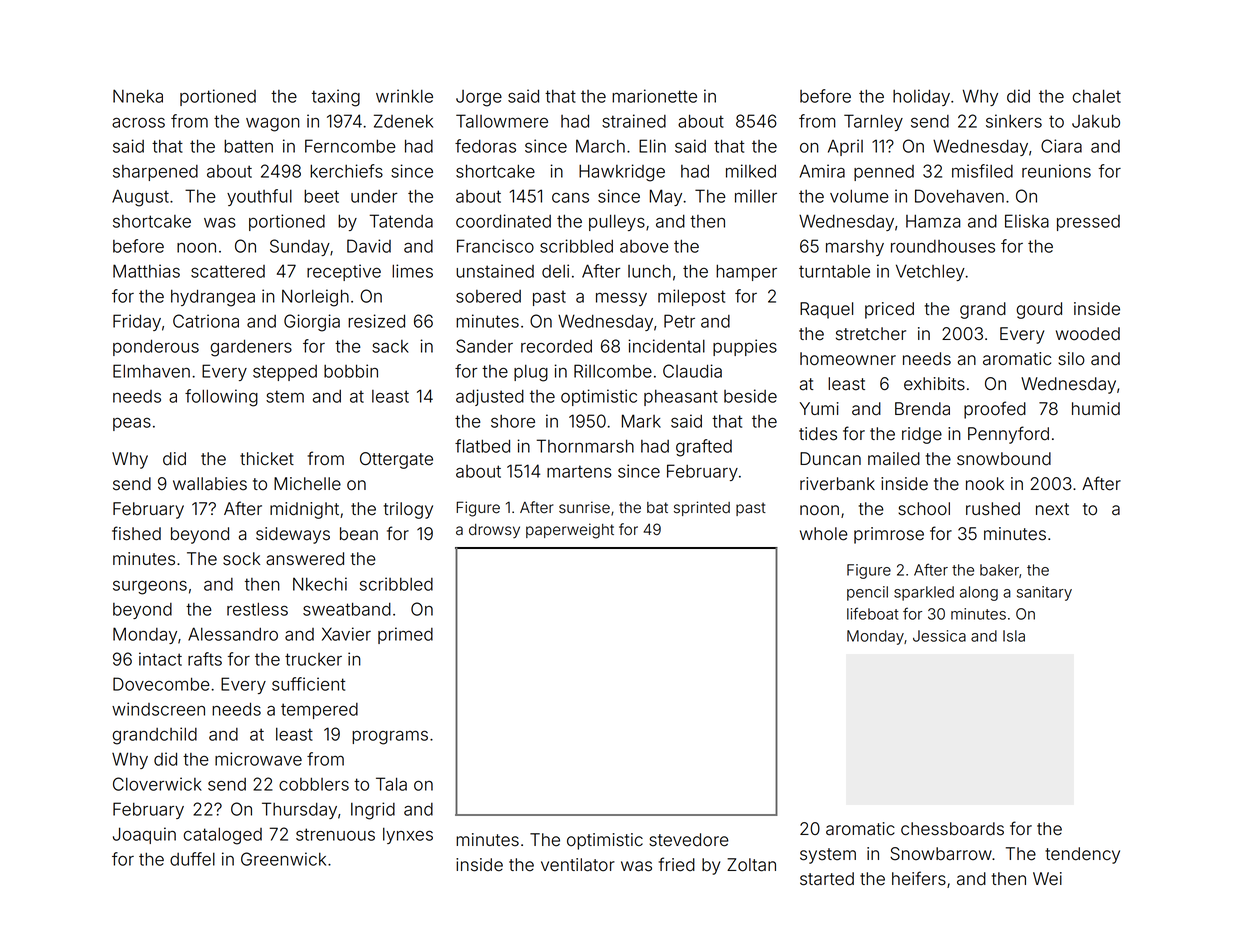  Describe the element at coordinates (943, 246) in the document. I see `roundhouses` at that location.
